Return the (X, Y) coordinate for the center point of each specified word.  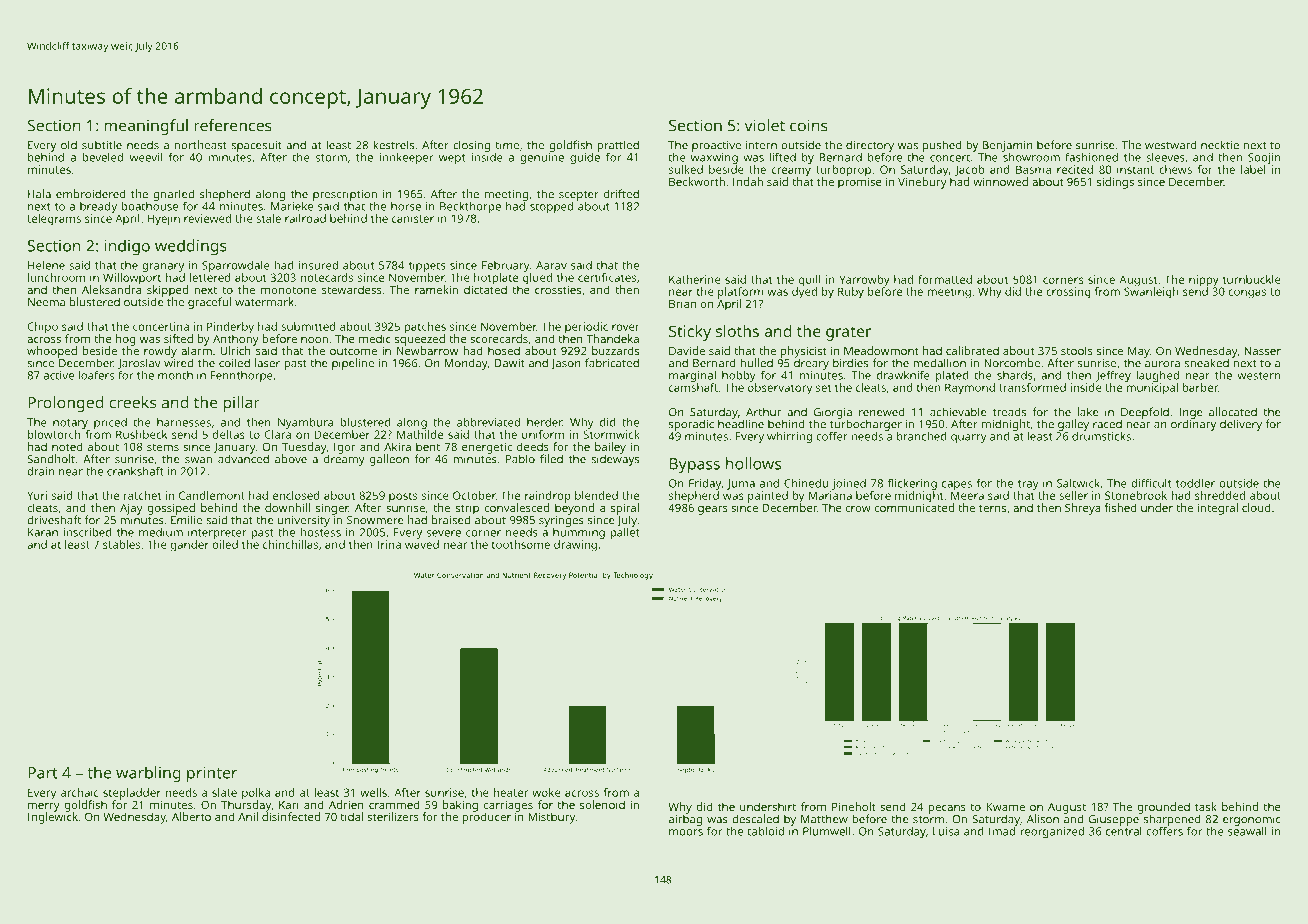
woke (546, 792)
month (175, 375)
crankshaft (135, 471)
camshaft (693, 387)
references (233, 125)
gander (189, 546)
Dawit (510, 363)
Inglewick (53, 818)
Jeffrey (1113, 376)
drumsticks (1101, 436)
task (1206, 806)
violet (765, 125)
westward (1171, 145)
